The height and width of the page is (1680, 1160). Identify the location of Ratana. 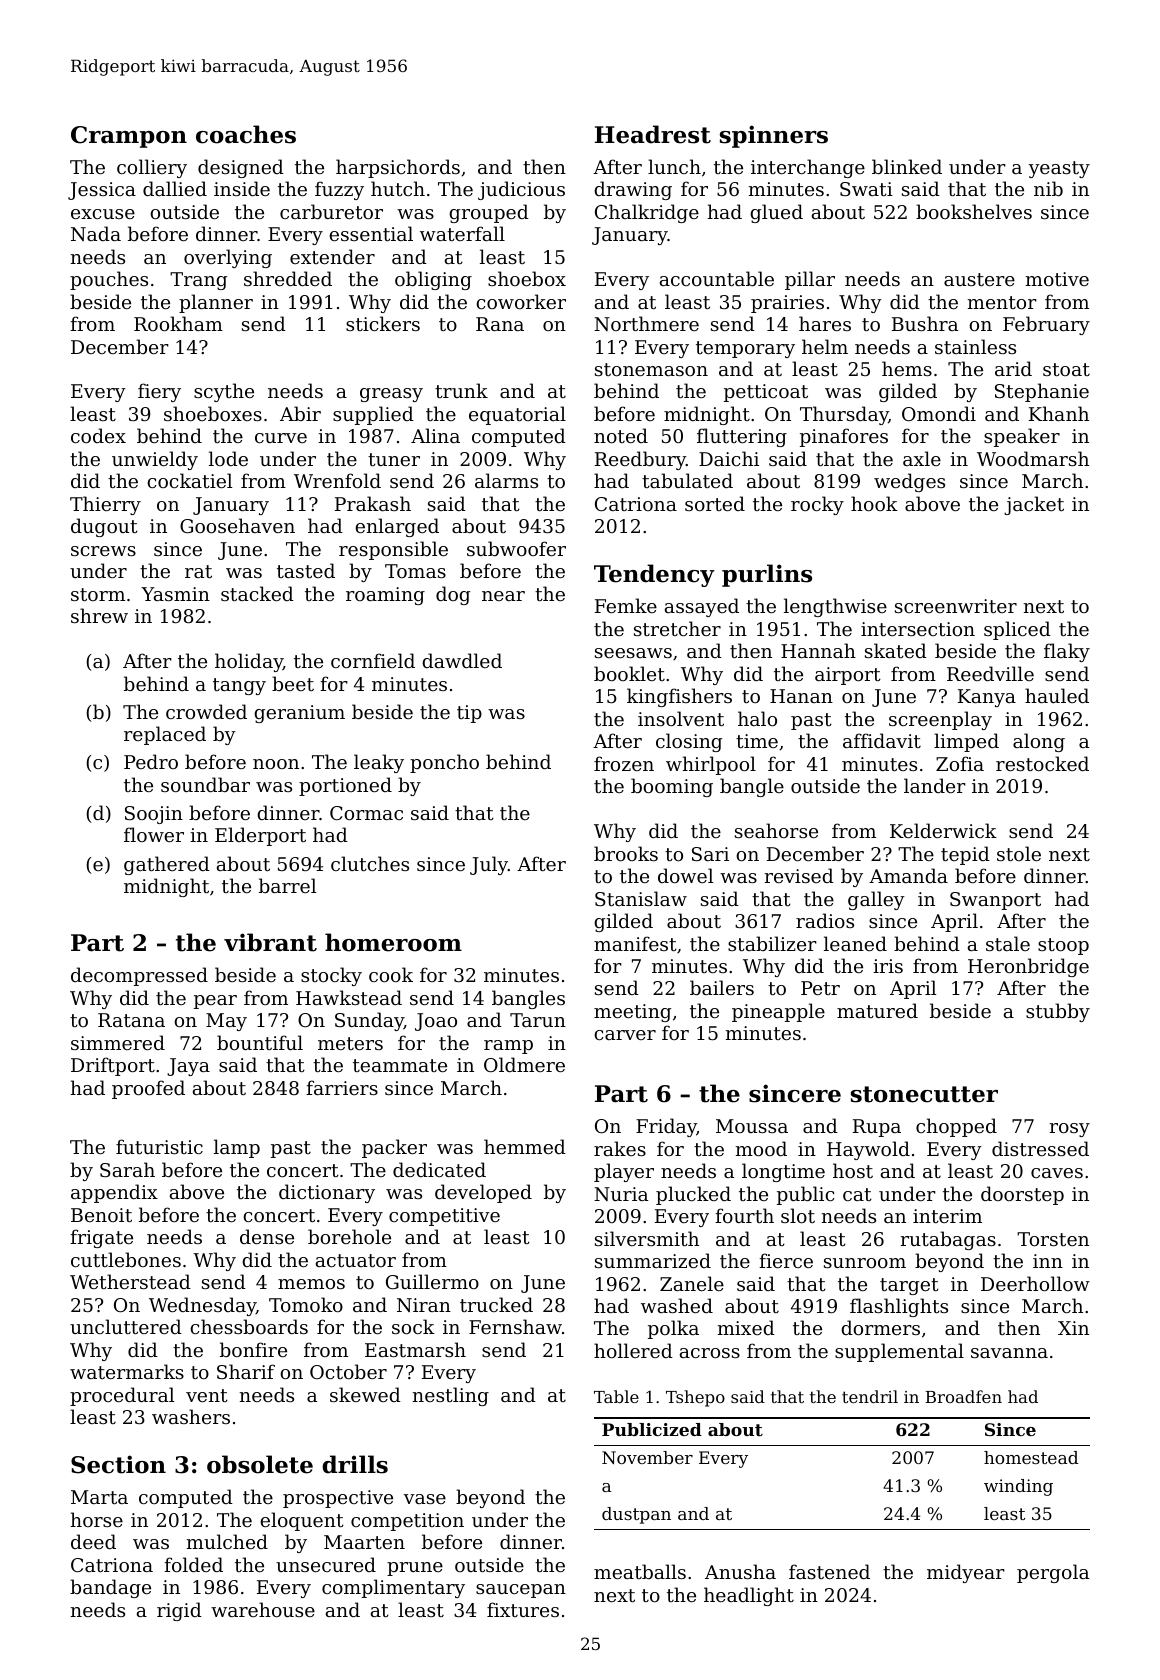
(131, 1020).
